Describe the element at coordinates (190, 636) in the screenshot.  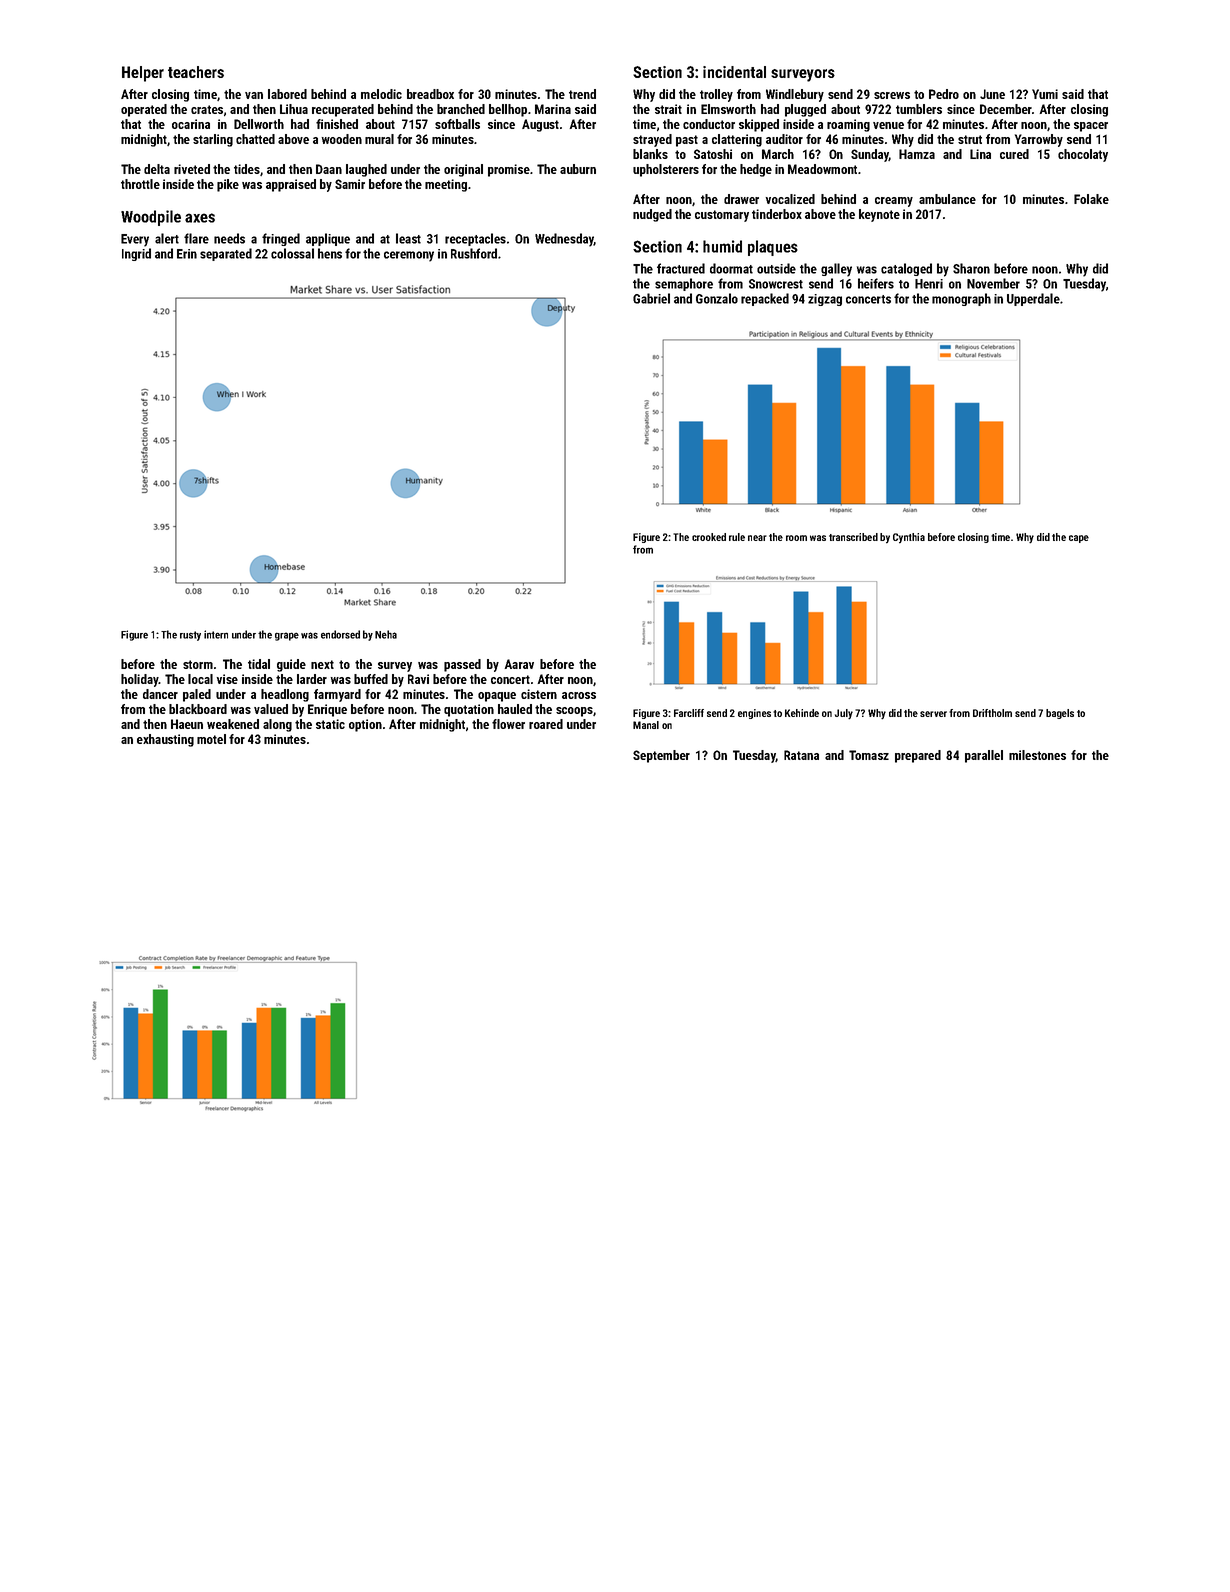
I see `rusty` at that location.
